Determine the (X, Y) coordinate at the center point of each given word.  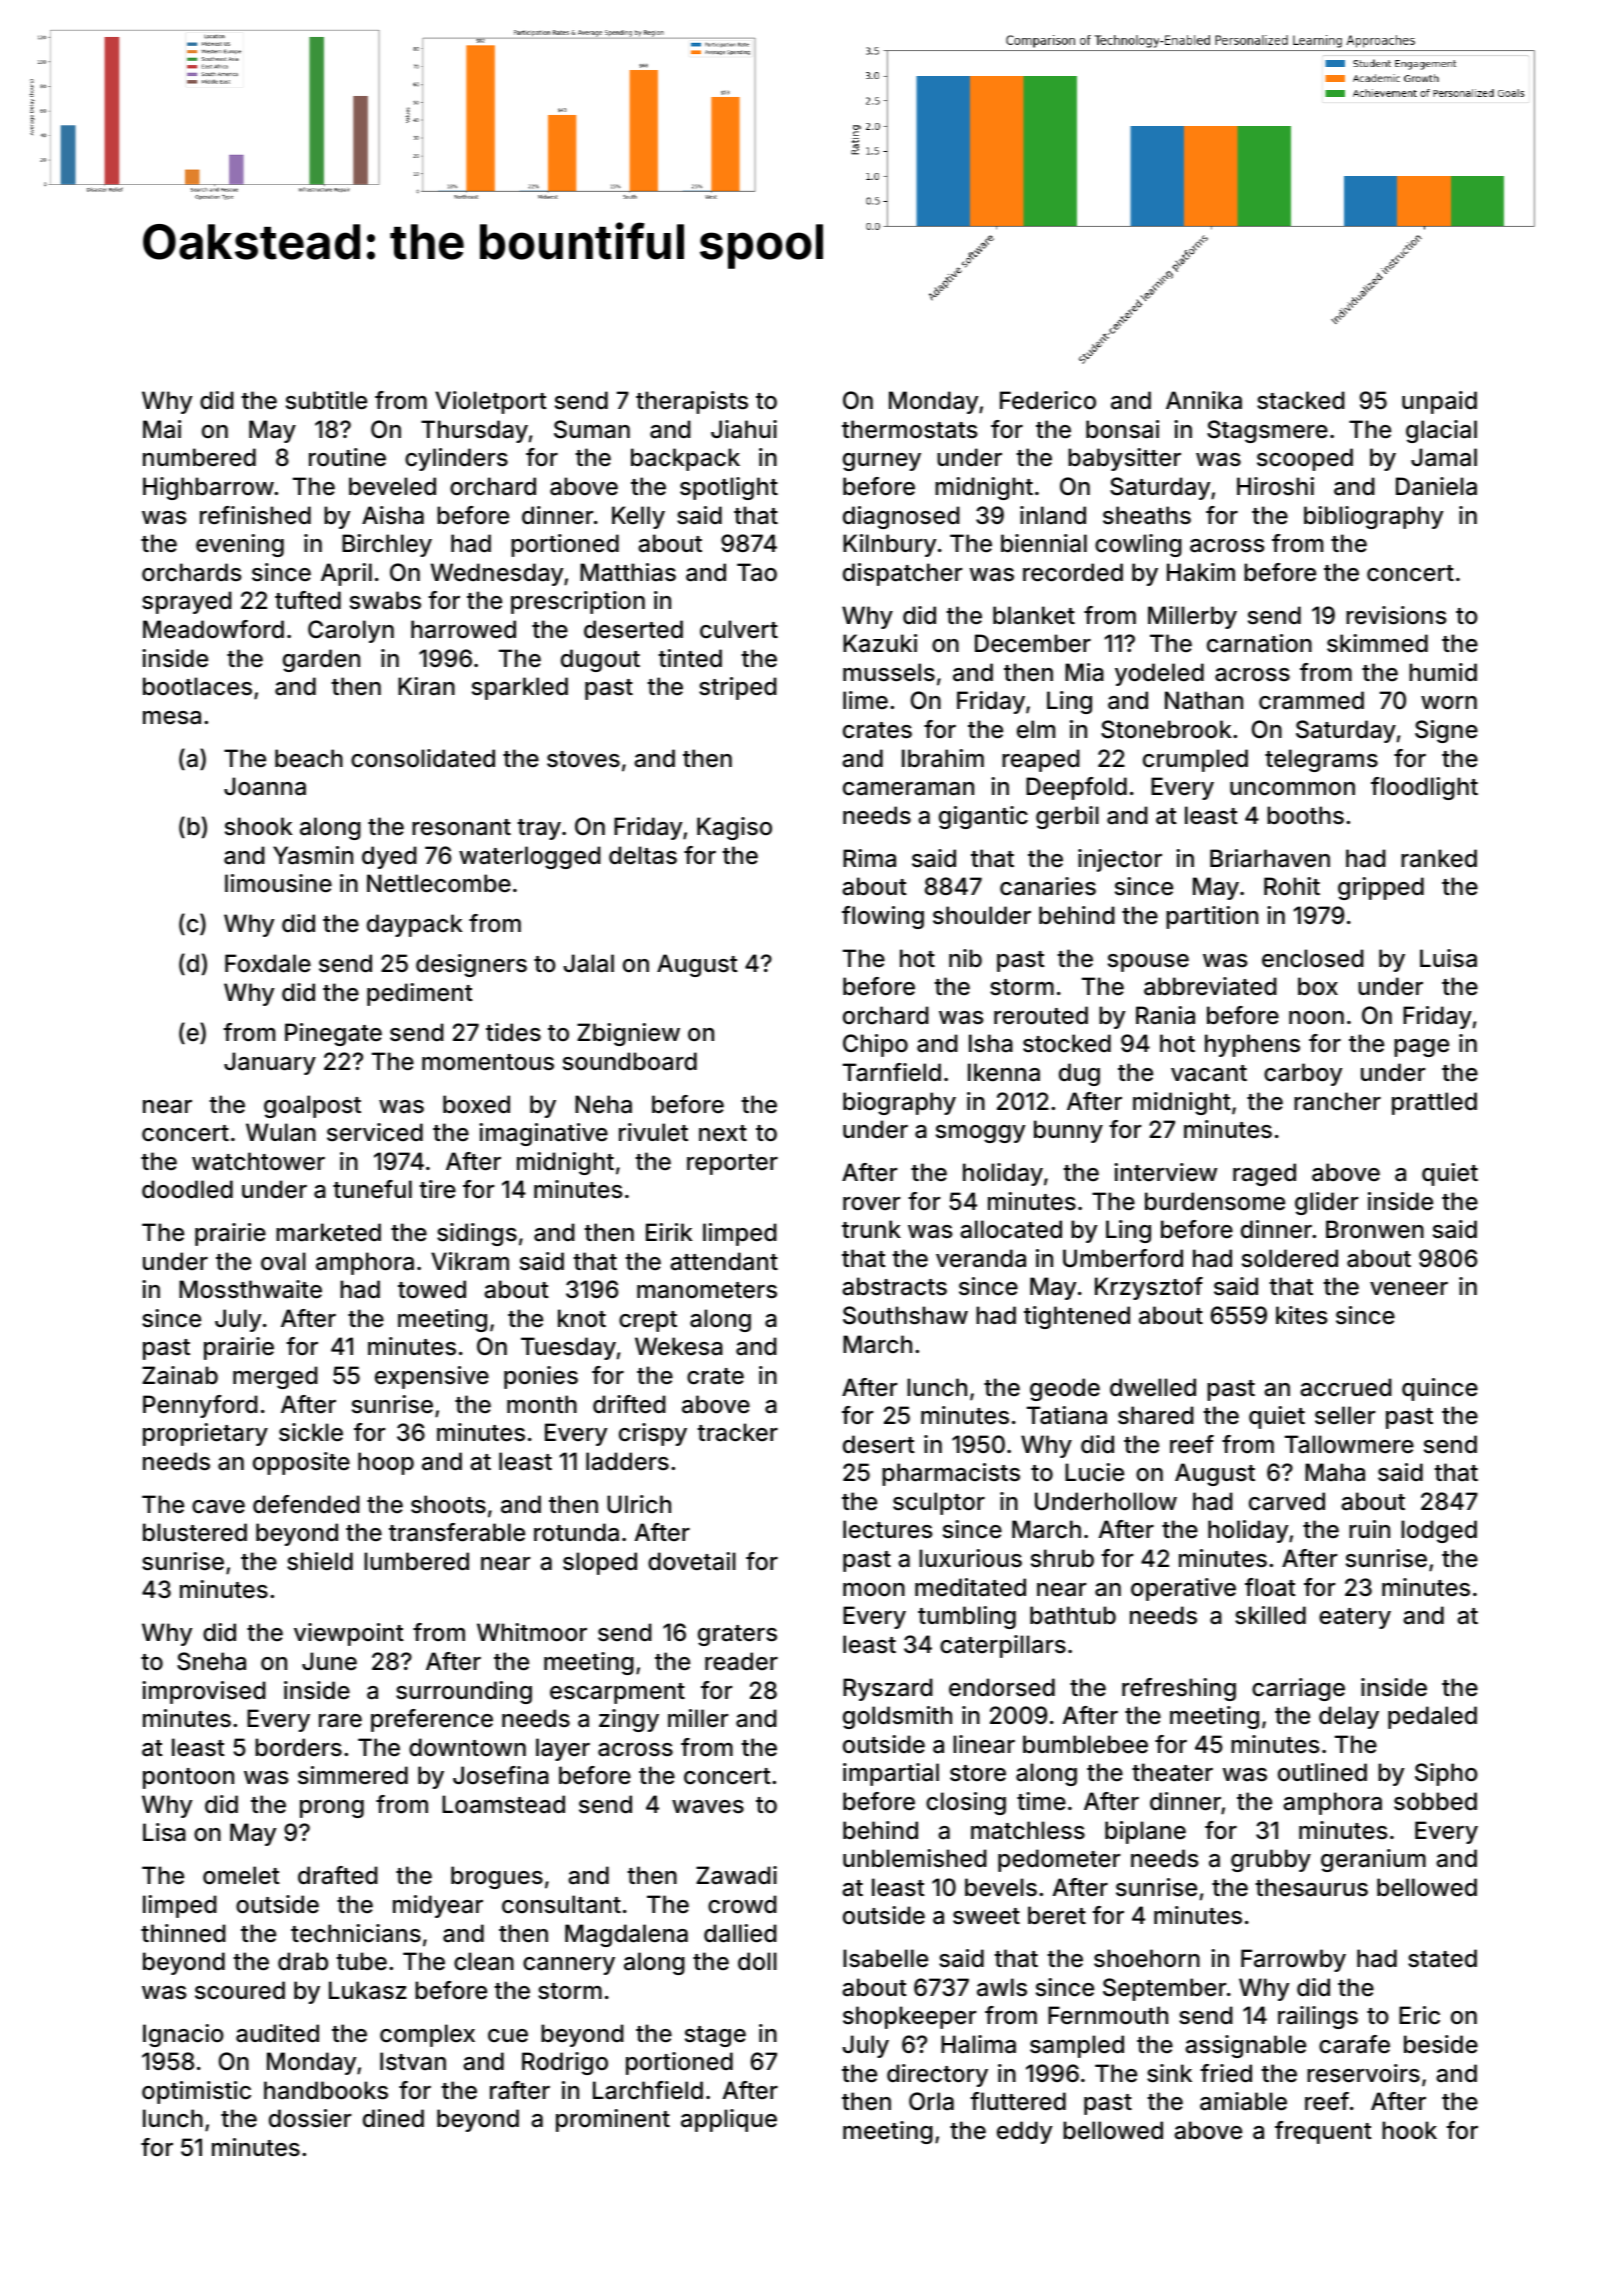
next (723, 1133)
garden (321, 660)
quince (1440, 1389)
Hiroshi (1275, 486)
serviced (375, 1132)
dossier (310, 2118)
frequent (1323, 2132)
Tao (757, 572)
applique (729, 2120)
